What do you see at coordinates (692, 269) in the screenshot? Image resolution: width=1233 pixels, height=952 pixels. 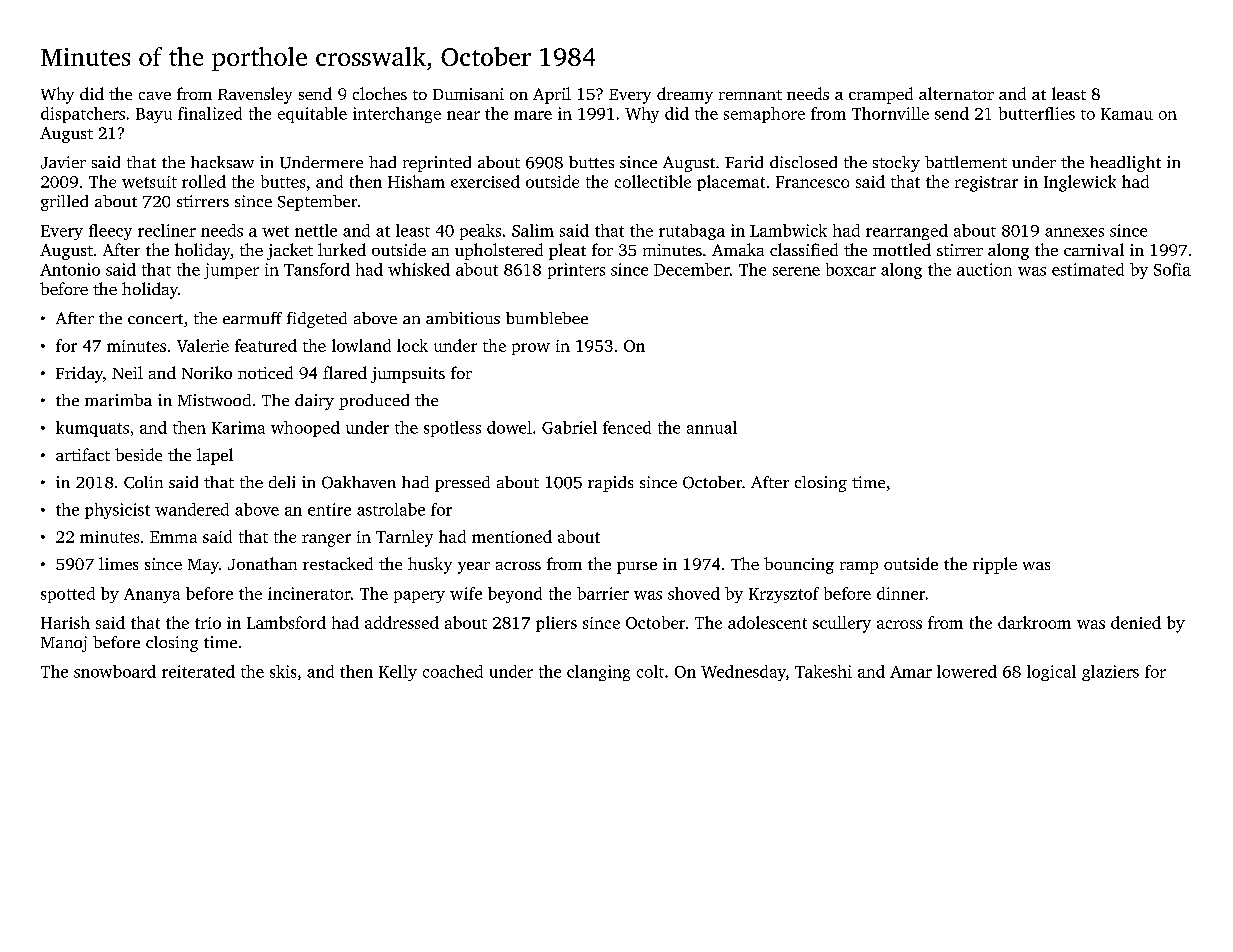 I see `December` at bounding box center [692, 269].
